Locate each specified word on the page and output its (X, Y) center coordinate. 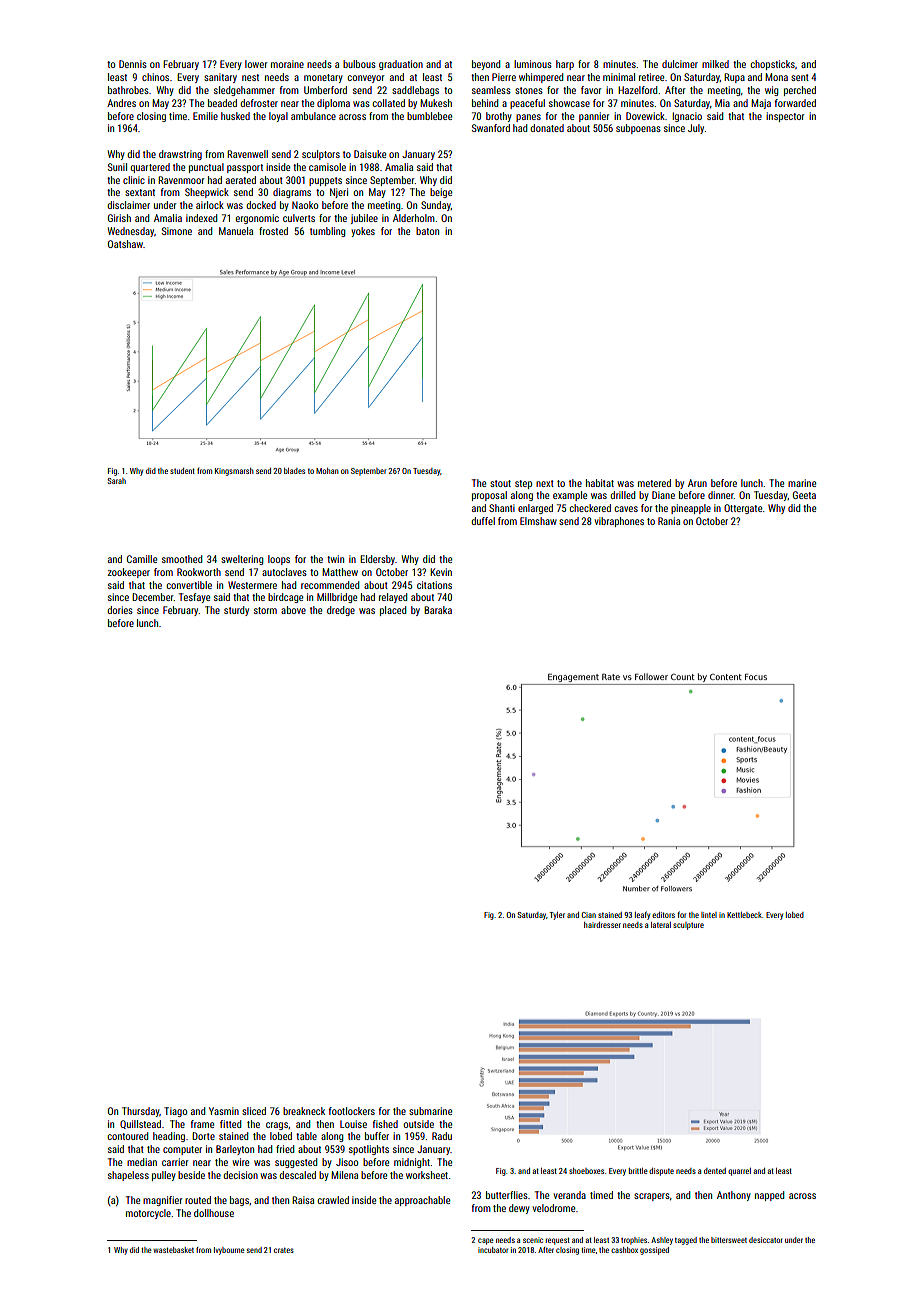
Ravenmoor (181, 180)
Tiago (175, 1112)
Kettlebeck (744, 915)
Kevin (441, 572)
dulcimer (680, 64)
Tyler (557, 916)
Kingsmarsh (234, 472)
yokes (363, 232)
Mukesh (436, 103)
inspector (785, 117)
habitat (600, 483)
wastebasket (173, 1250)
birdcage (285, 598)
